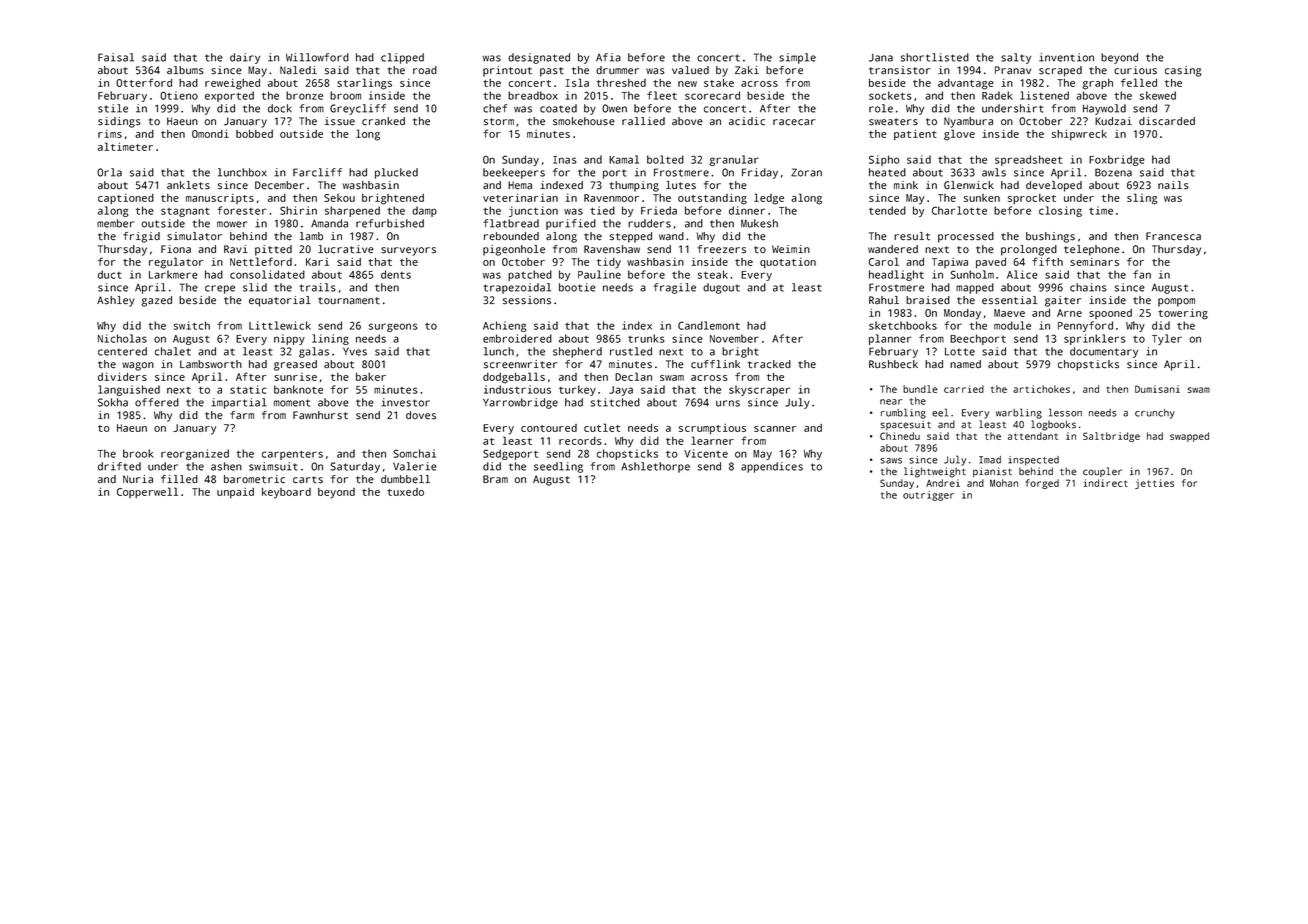 Image resolution: width=1308 pixels, height=924 pixels. What do you see at coordinates (520, 197) in the document?
I see `veterinarian` at bounding box center [520, 197].
